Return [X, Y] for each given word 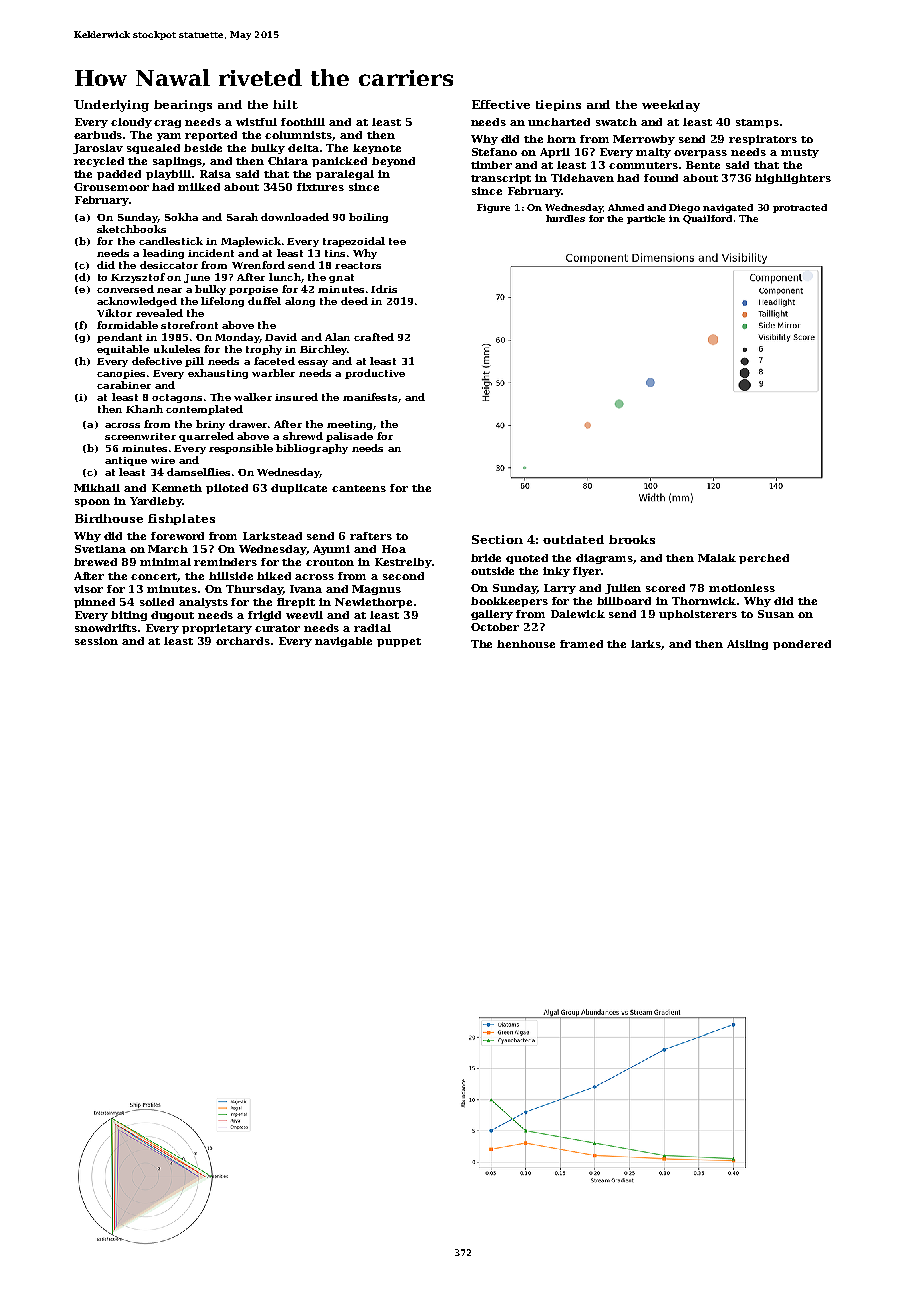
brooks [632, 539]
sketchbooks [131, 229]
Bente [703, 165]
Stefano [494, 152]
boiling [368, 218]
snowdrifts [107, 628]
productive [375, 374]
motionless [742, 588]
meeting [349, 425]
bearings [183, 106]
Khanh [144, 409]
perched [764, 559]
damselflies [198, 472]
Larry [560, 589]
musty [800, 153]
